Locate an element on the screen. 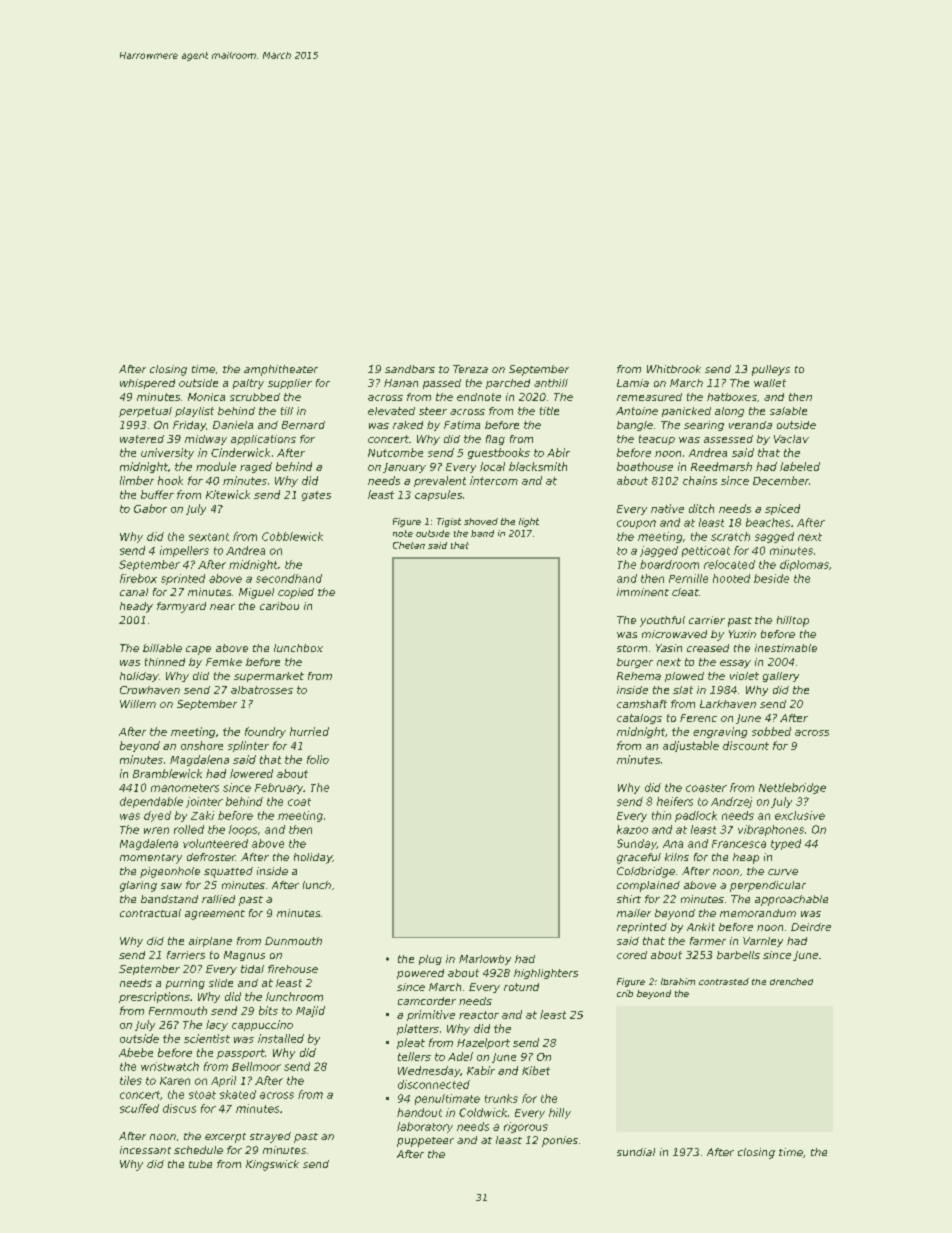  ponies is located at coordinates (560, 1141).
